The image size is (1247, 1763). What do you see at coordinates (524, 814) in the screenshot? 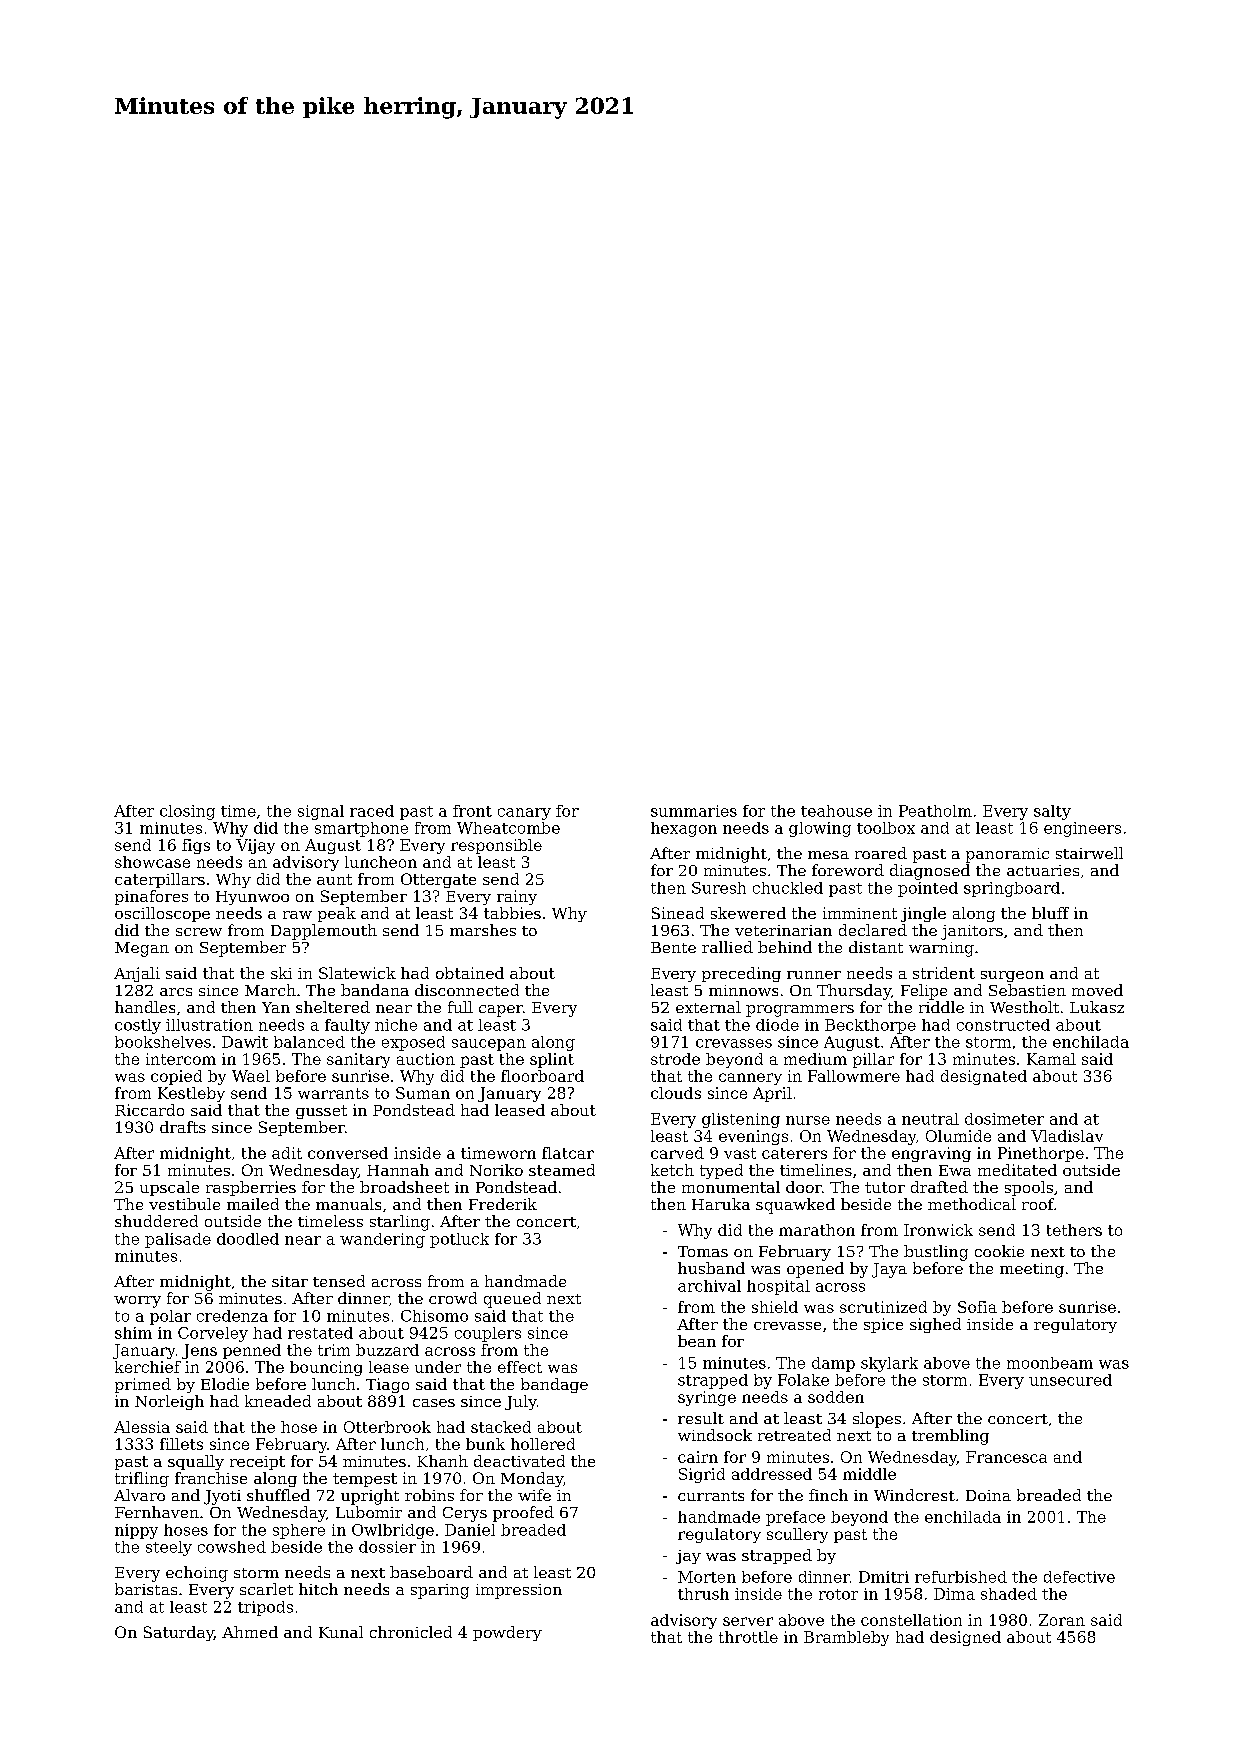
I see `canary` at bounding box center [524, 814].
